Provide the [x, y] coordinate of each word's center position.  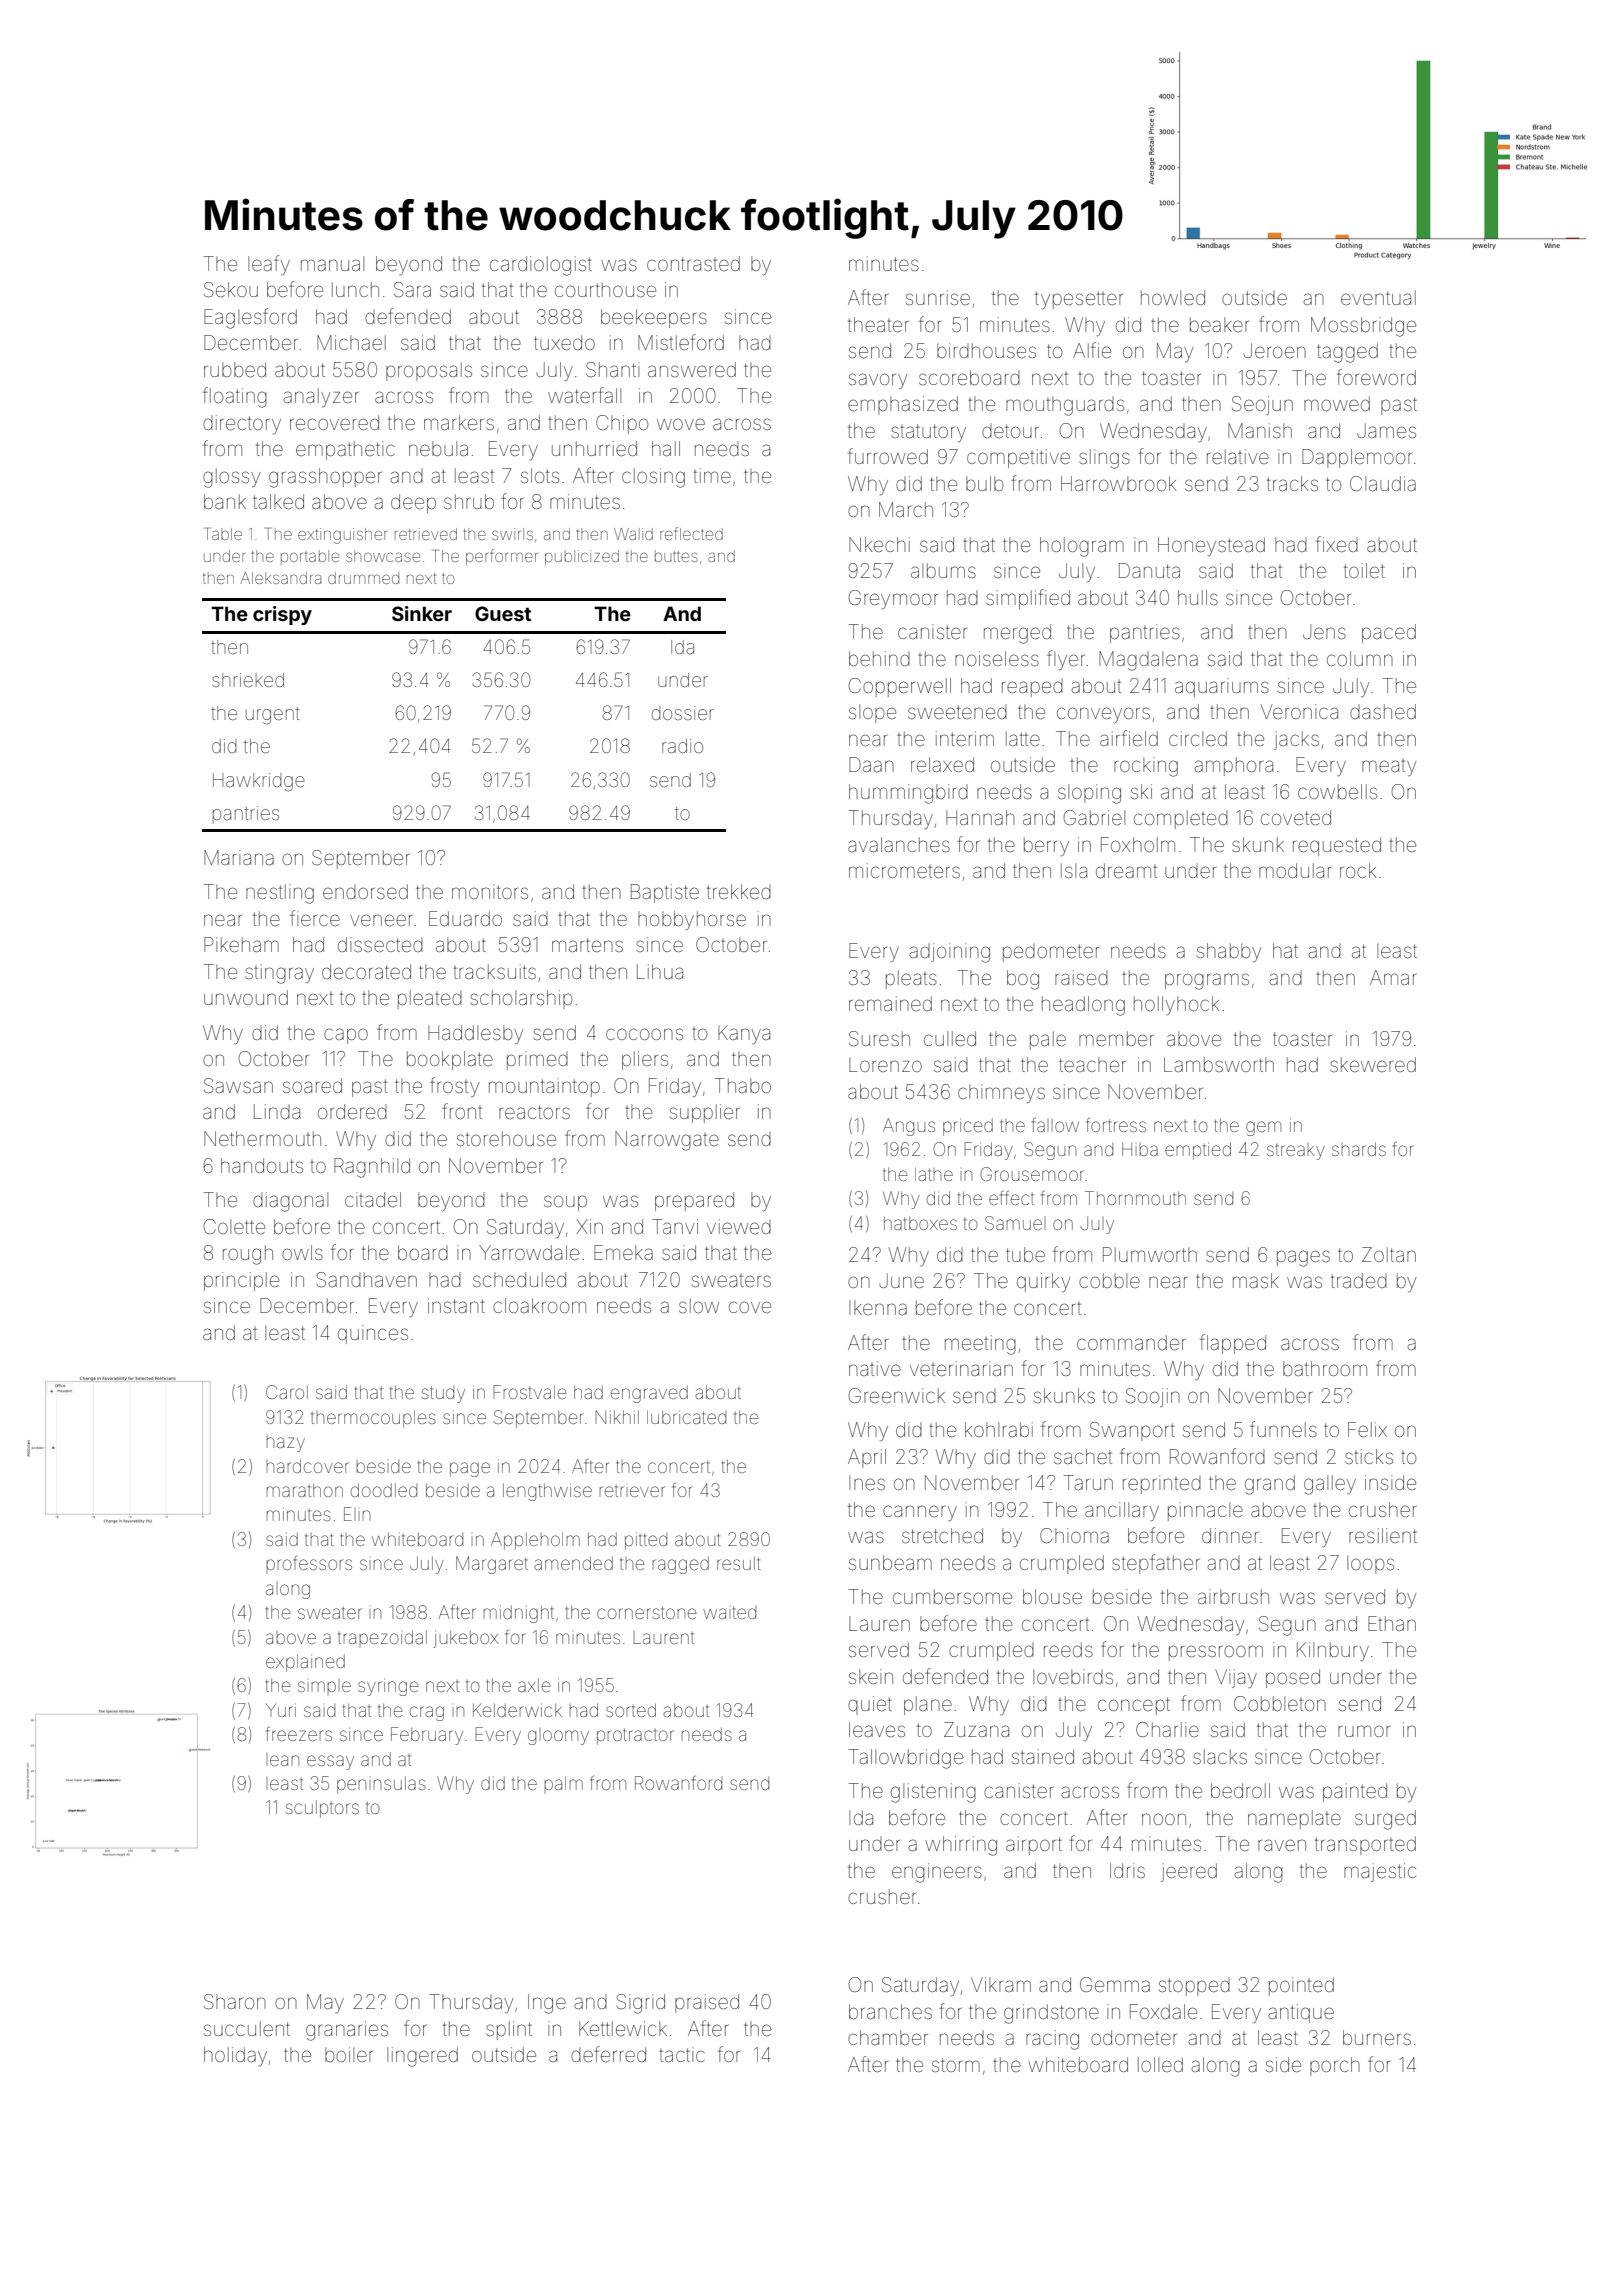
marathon [304, 1490]
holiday [235, 2056]
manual [332, 263]
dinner [1230, 1535]
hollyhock [1177, 1005]
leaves [877, 1729]
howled [1173, 297]
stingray [279, 974]
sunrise [938, 297]
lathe [934, 1174]
